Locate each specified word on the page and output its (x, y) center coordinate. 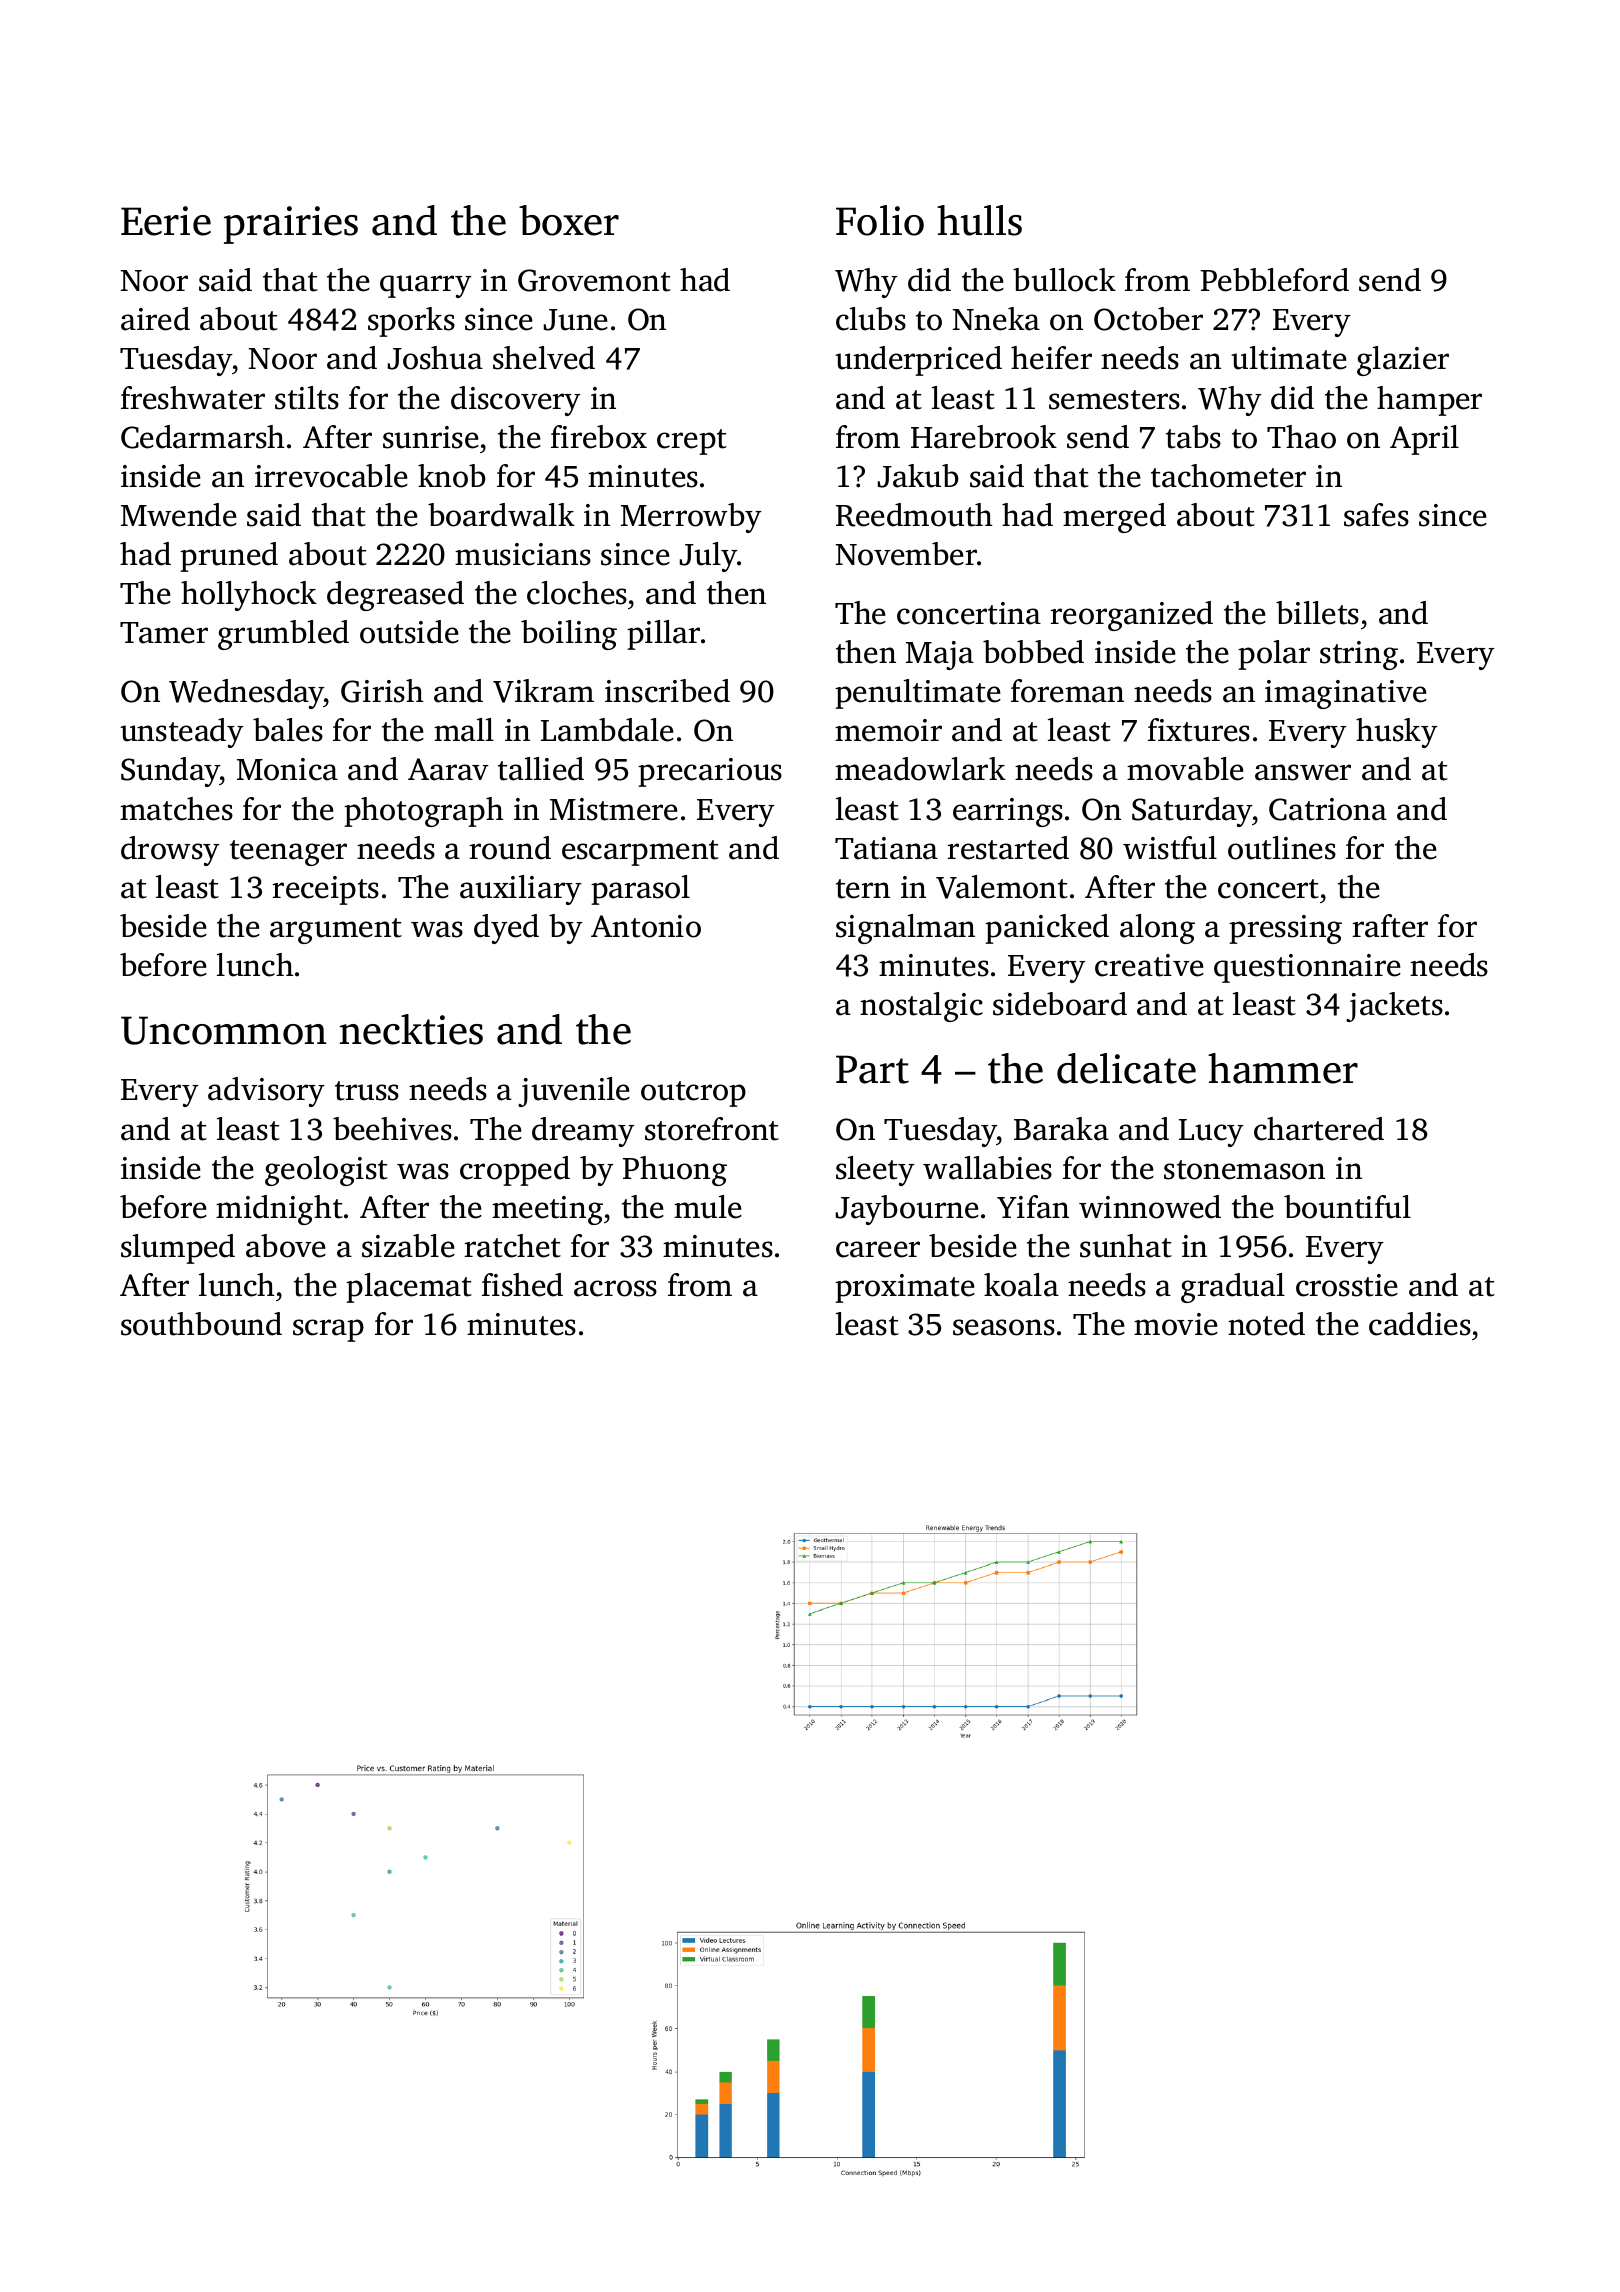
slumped (178, 1249)
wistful (1170, 848)
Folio (880, 220)
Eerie (166, 221)
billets (1317, 613)
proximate (905, 1288)
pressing (1285, 929)
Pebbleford (1275, 280)
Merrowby (691, 518)
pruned (229, 557)
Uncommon (224, 1030)
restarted (1008, 848)
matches (176, 809)
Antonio (646, 926)
